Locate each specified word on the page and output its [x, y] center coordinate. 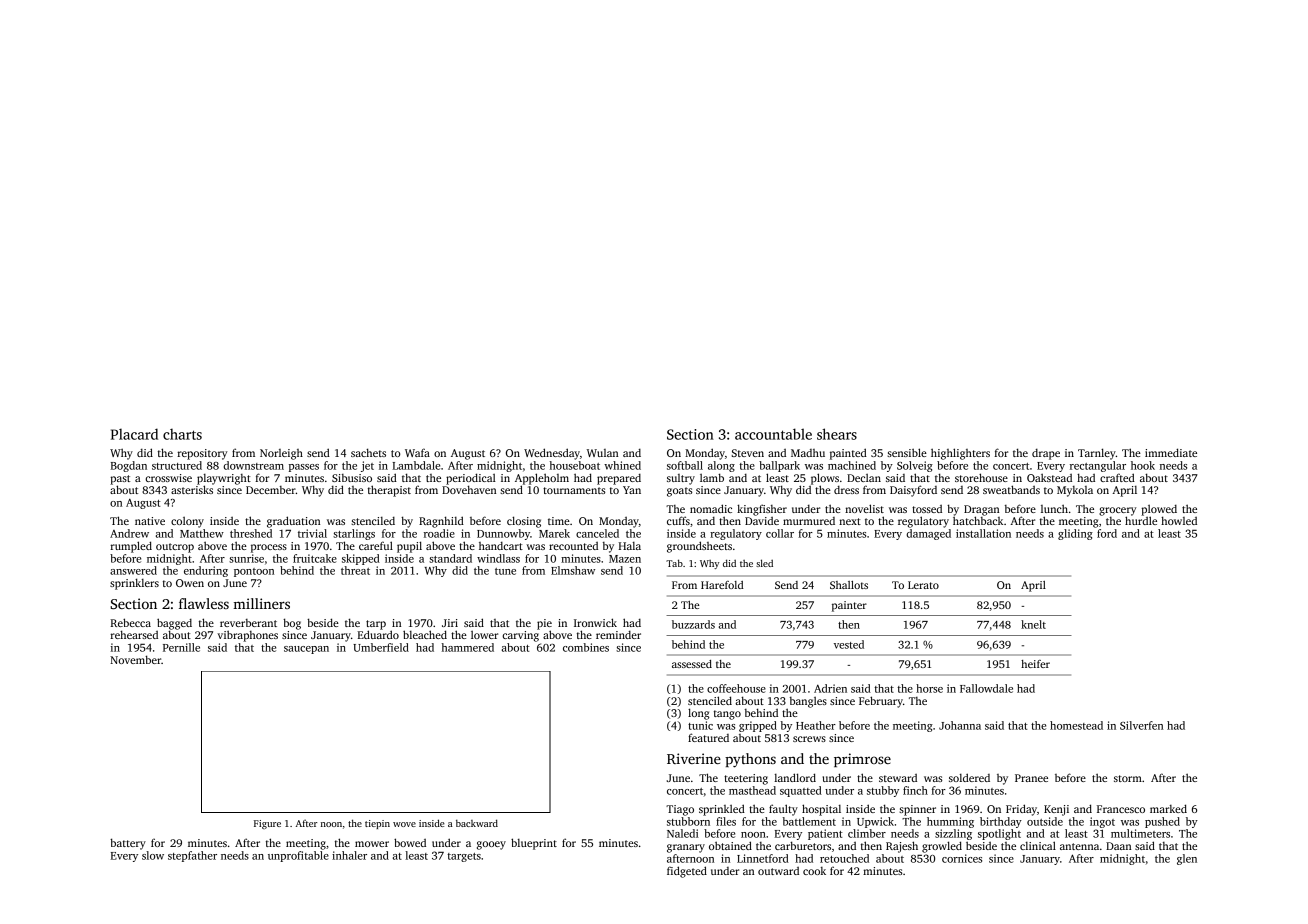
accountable [773, 434]
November [135, 659]
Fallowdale [986, 688]
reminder [618, 635]
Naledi [683, 833]
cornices [962, 858]
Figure [267, 824]
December [271, 490]
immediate [1171, 452]
